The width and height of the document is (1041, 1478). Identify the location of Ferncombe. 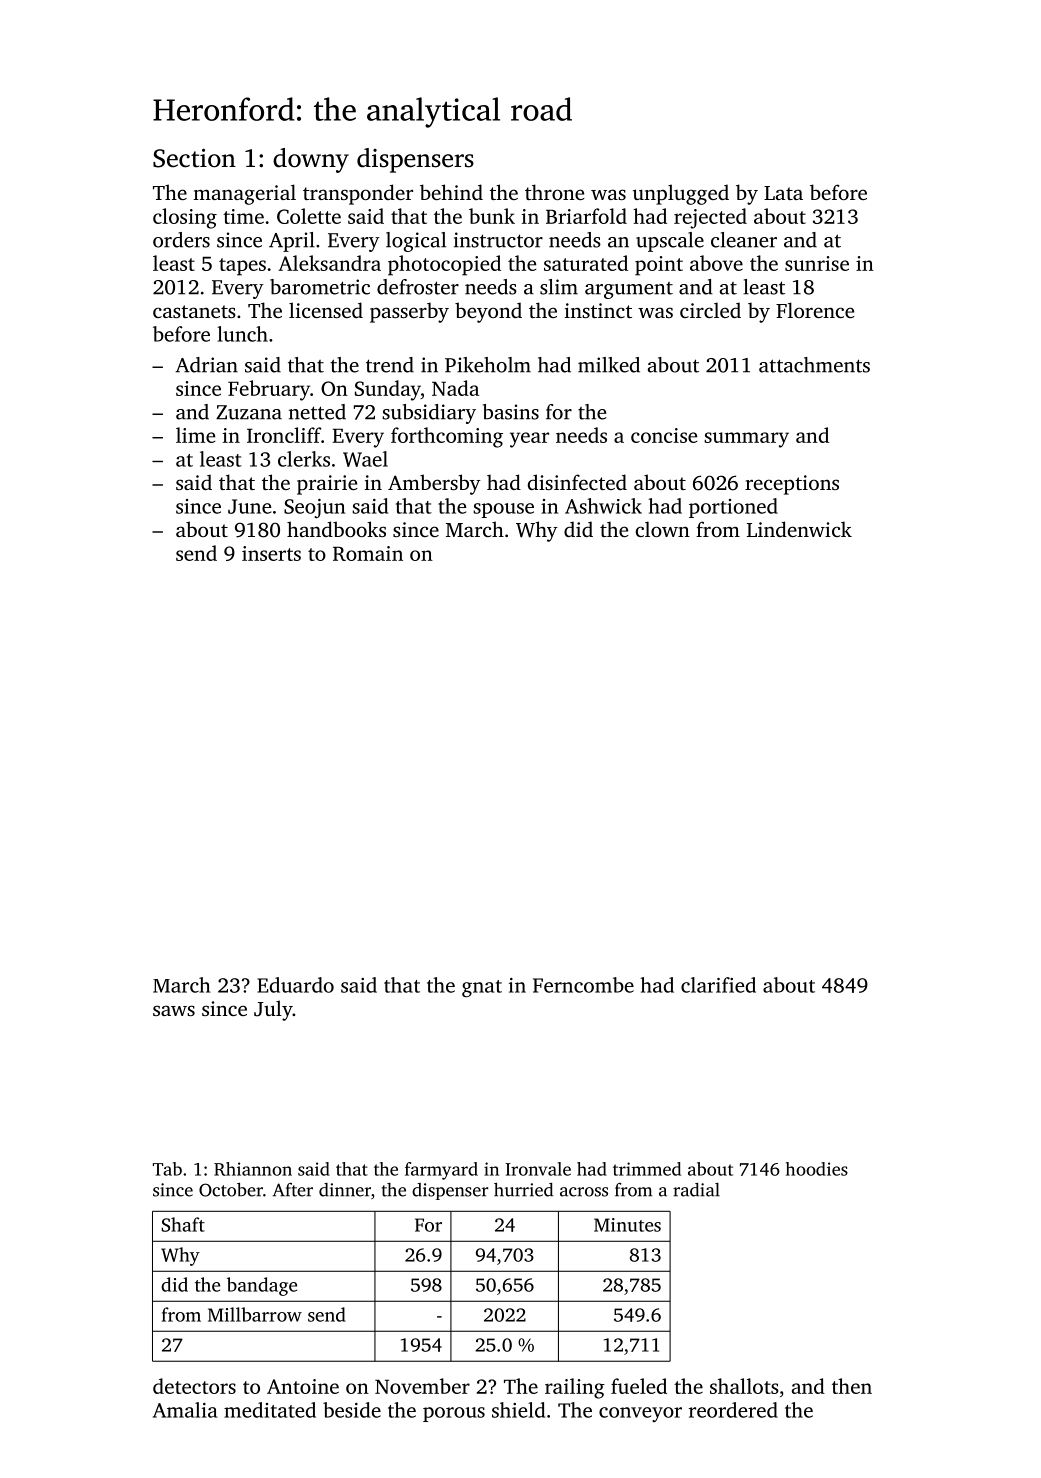
(583, 985).
